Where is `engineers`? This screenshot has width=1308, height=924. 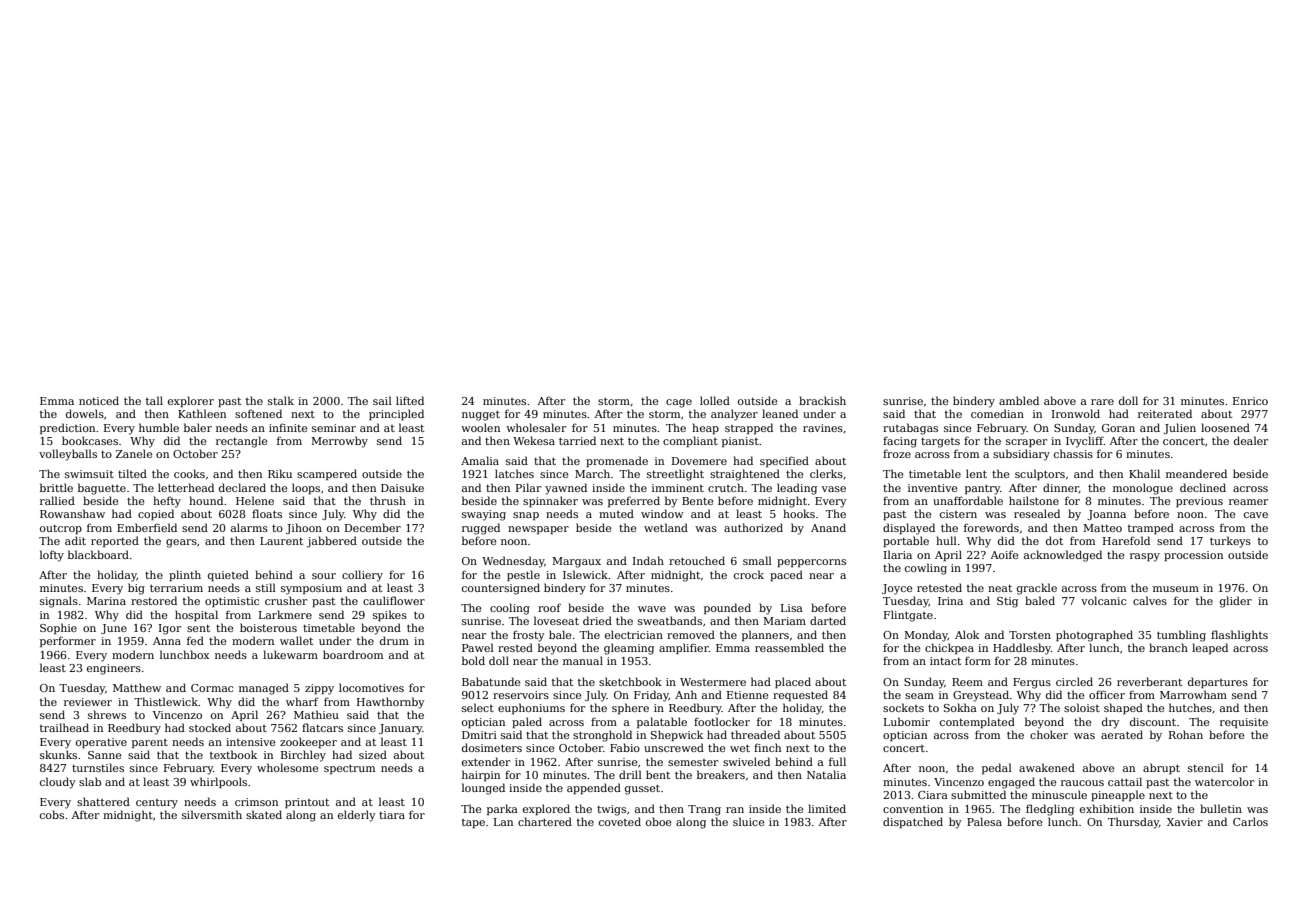 engineers is located at coordinates (114, 669).
